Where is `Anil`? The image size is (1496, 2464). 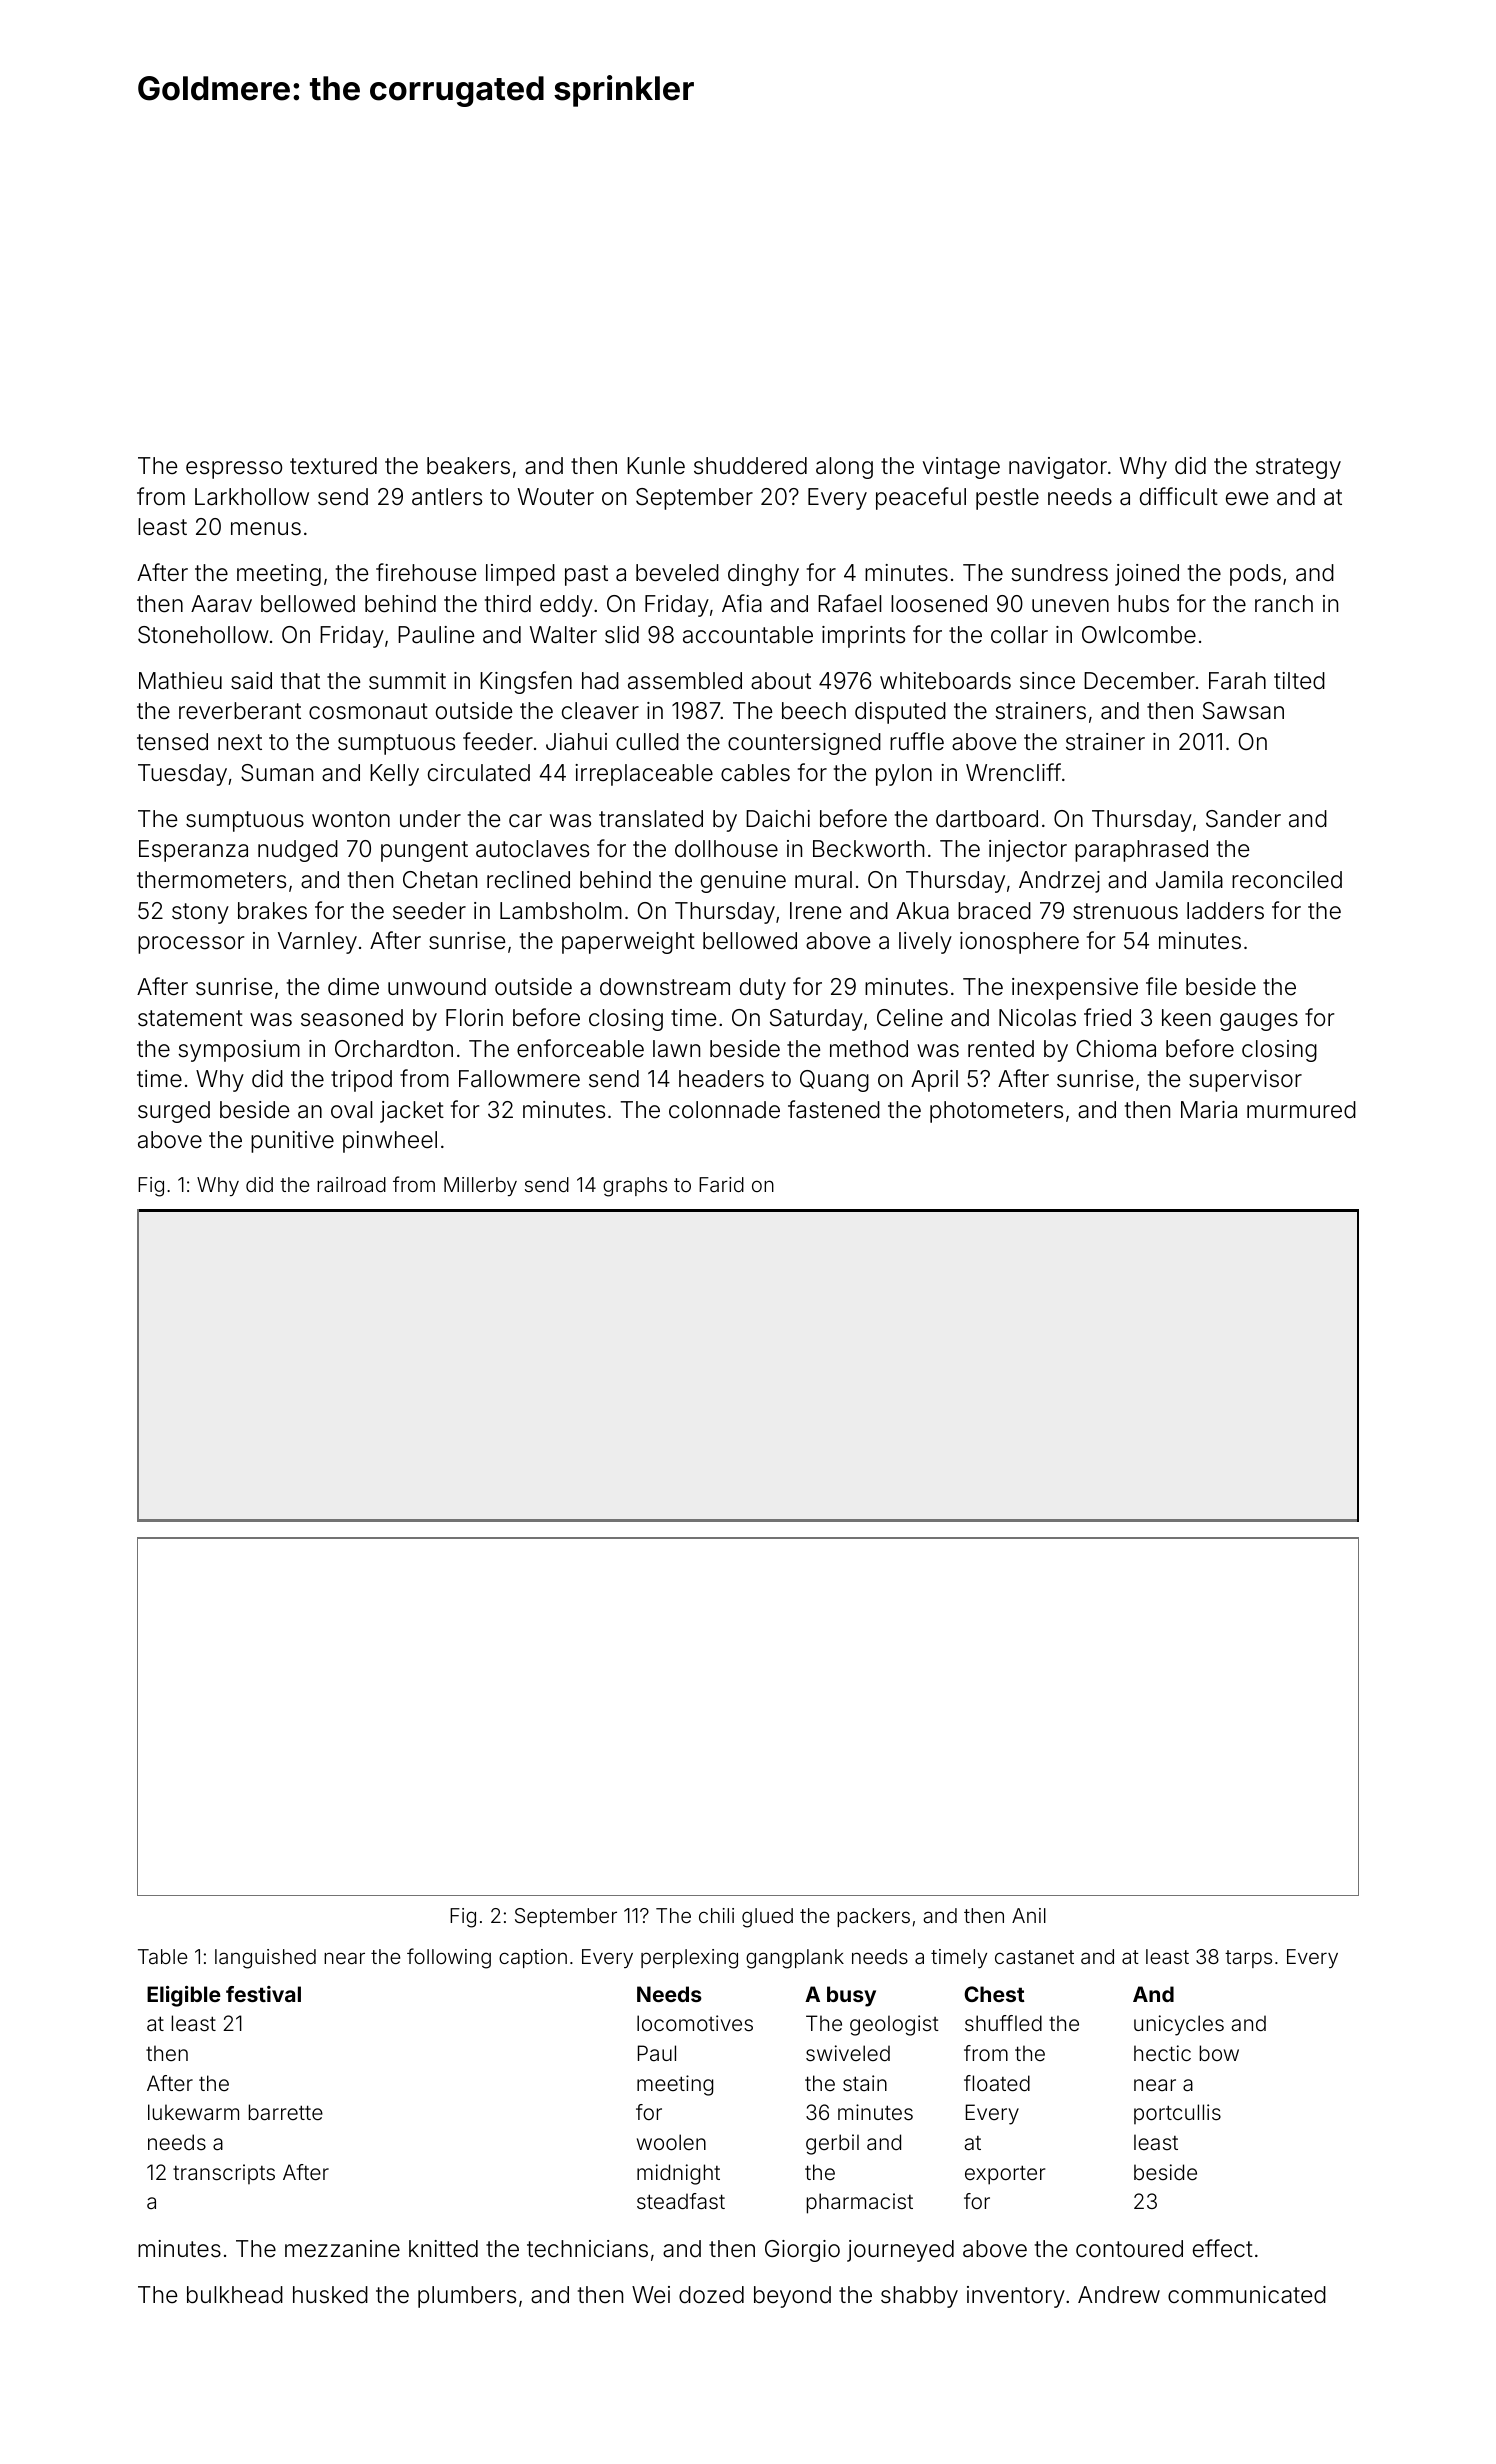
Anil is located at coordinates (1029, 1915).
